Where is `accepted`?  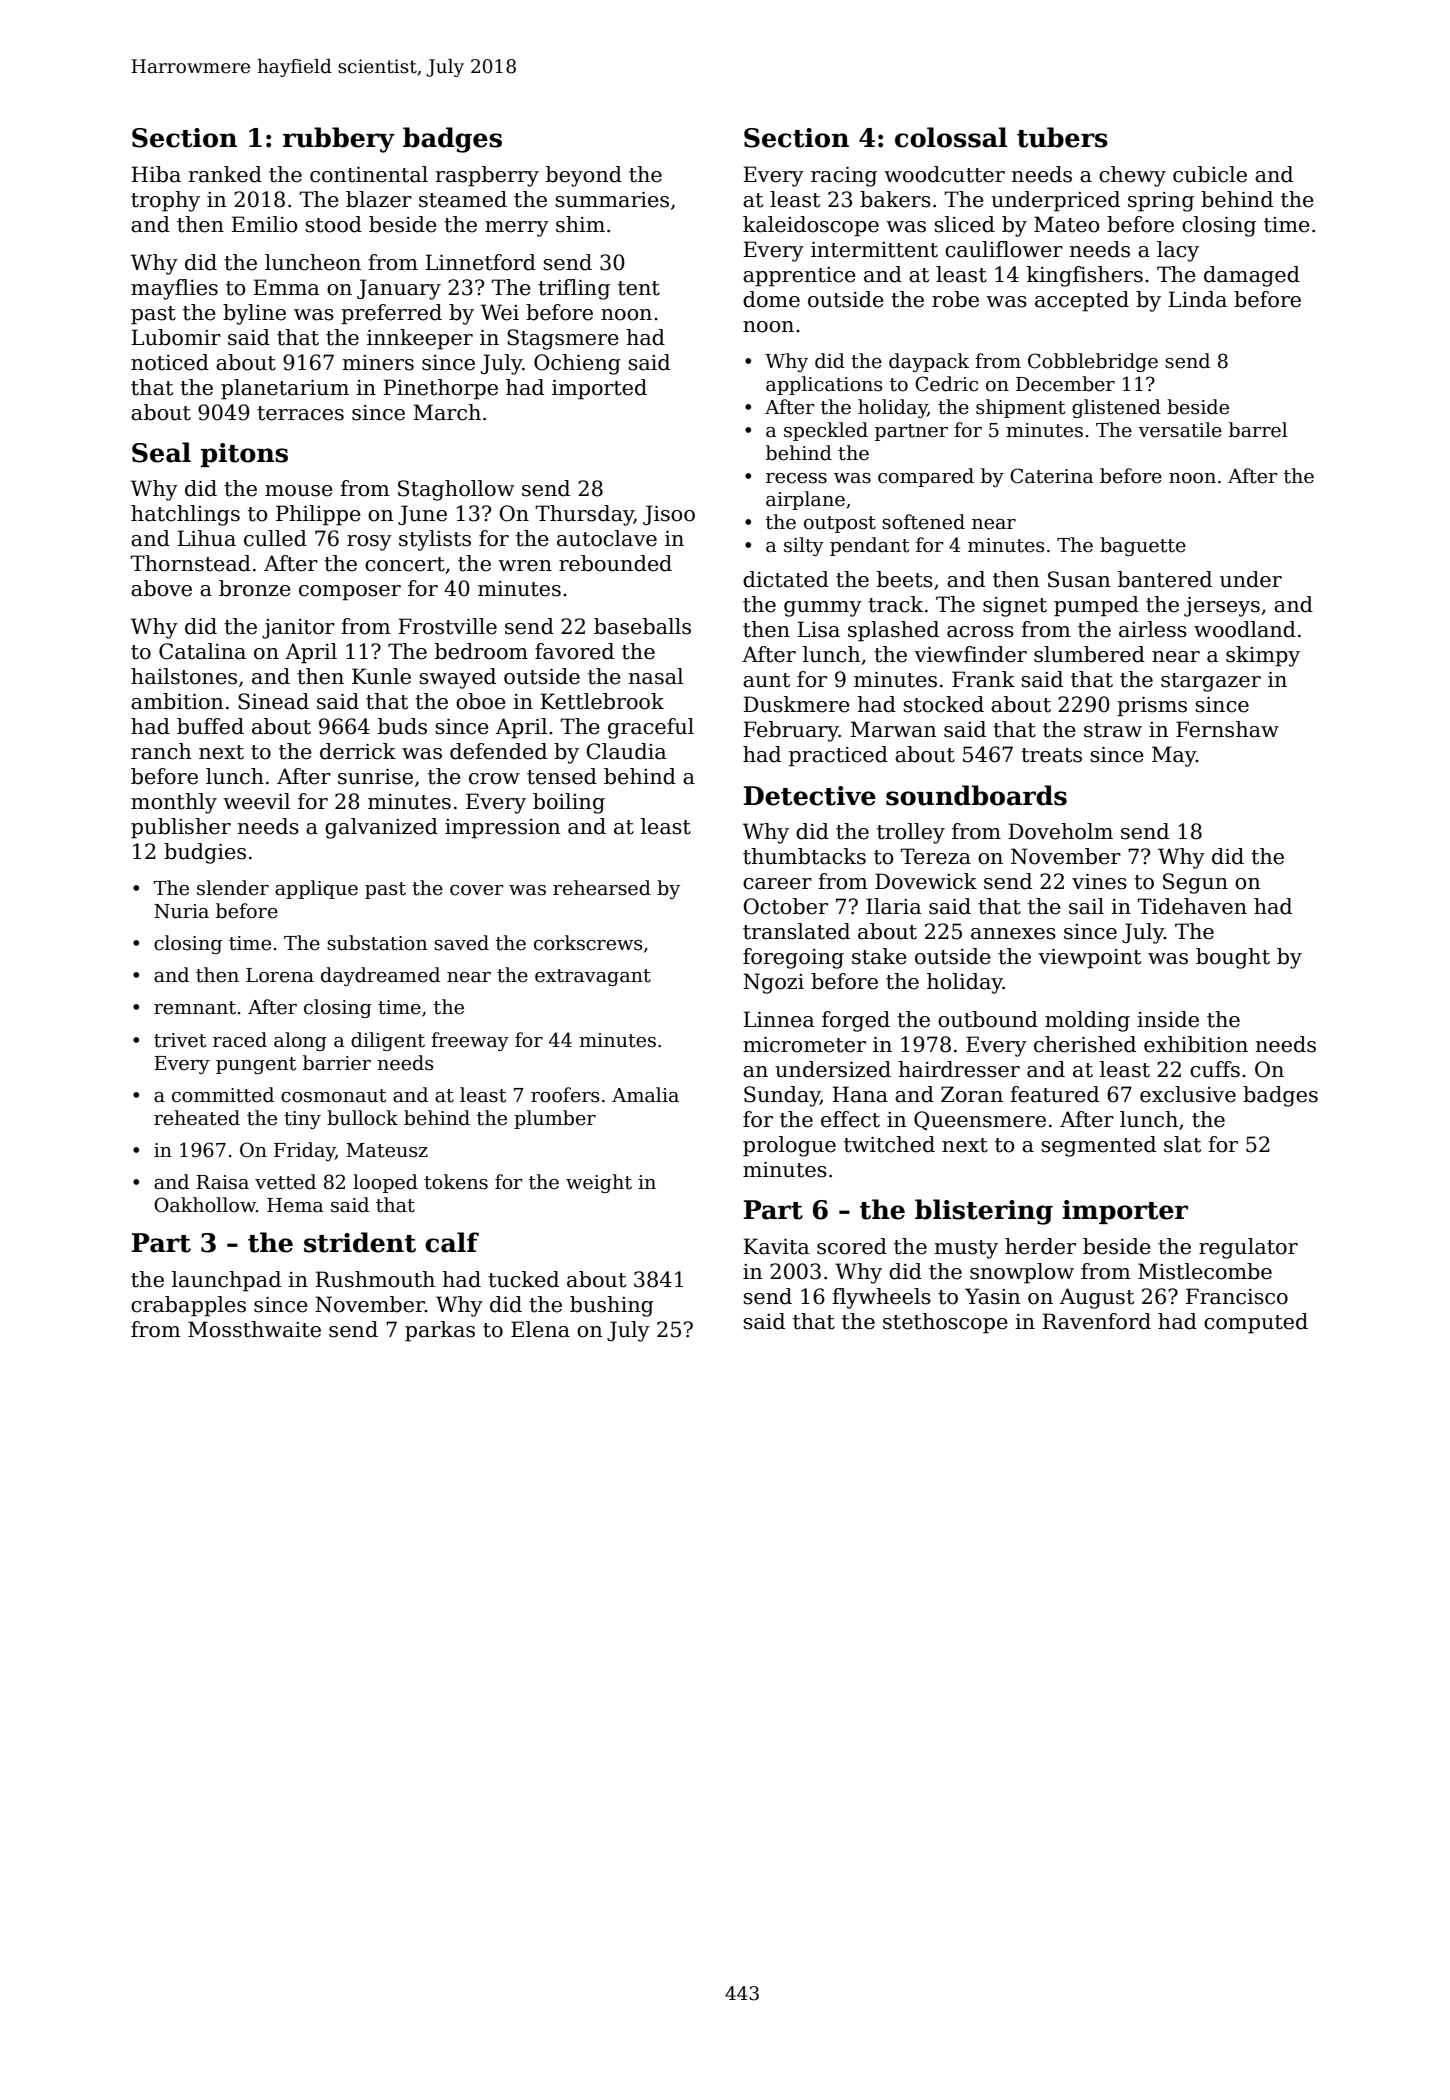
accepted is located at coordinates (1082, 301).
